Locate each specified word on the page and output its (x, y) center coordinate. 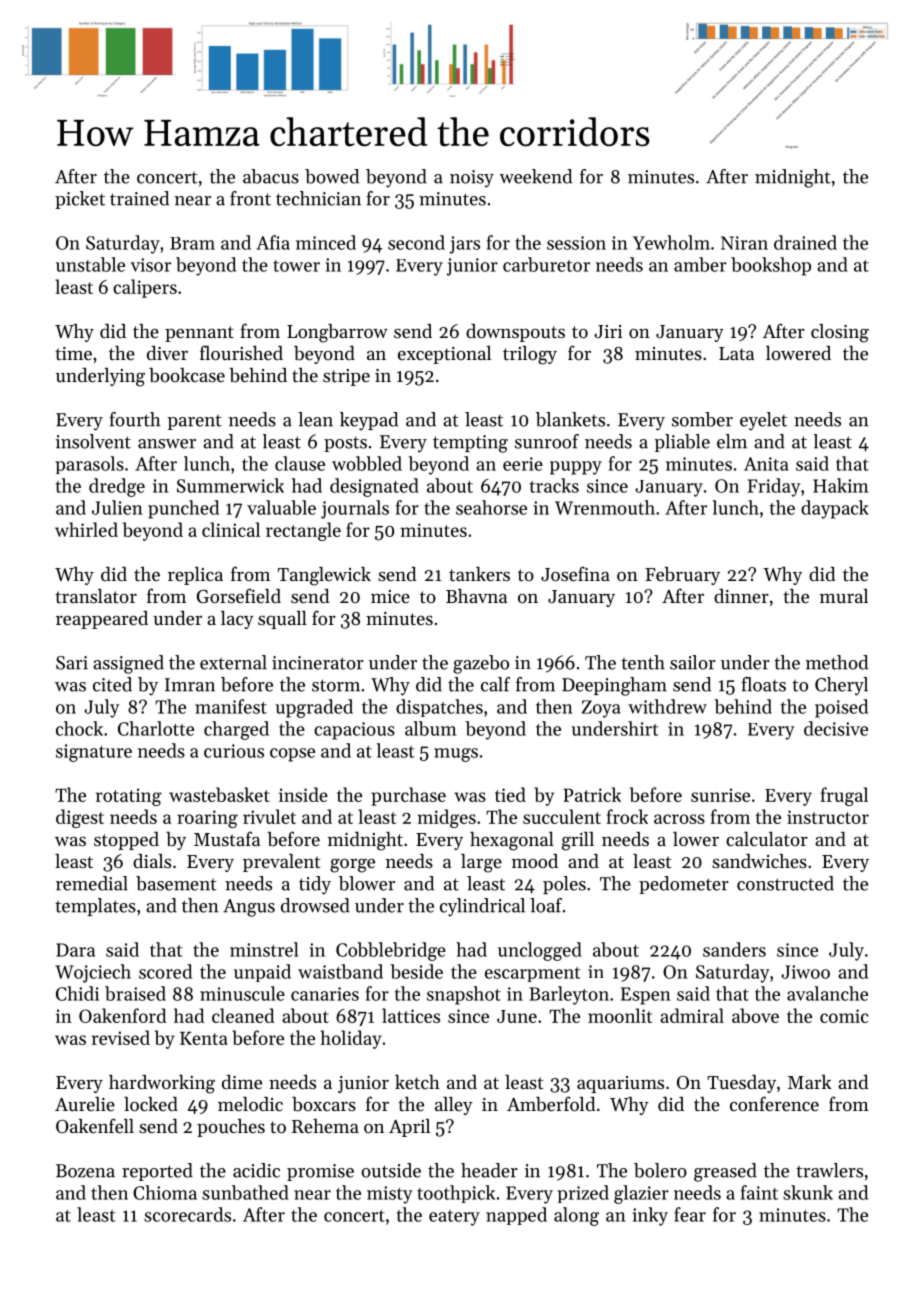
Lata (736, 353)
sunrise (720, 795)
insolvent (93, 441)
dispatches (439, 708)
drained (805, 242)
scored (165, 971)
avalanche (827, 993)
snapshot (464, 995)
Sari (72, 663)
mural (844, 596)
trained (139, 198)
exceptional (444, 355)
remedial (92, 883)
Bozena (85, 1171)
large (481, 863)
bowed (332, 176)
